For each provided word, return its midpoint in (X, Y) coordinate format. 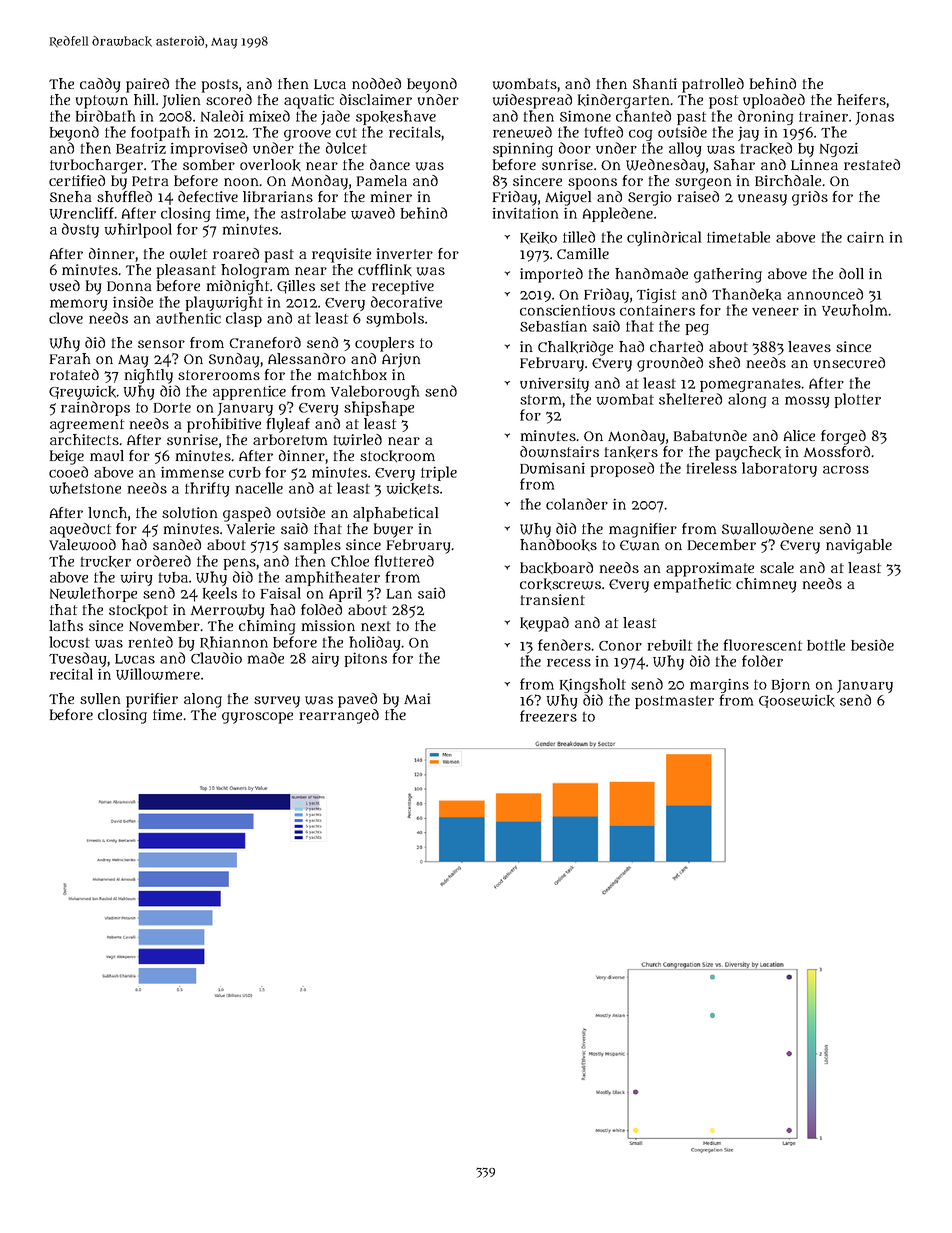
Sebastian (553, 326)
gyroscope (257, 718)
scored (229, 99)
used (65, 286)
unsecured (849, 363)
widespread (532, 101)
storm (540, 400)
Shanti (655, 83)
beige (67, 457)
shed (724, 362)
